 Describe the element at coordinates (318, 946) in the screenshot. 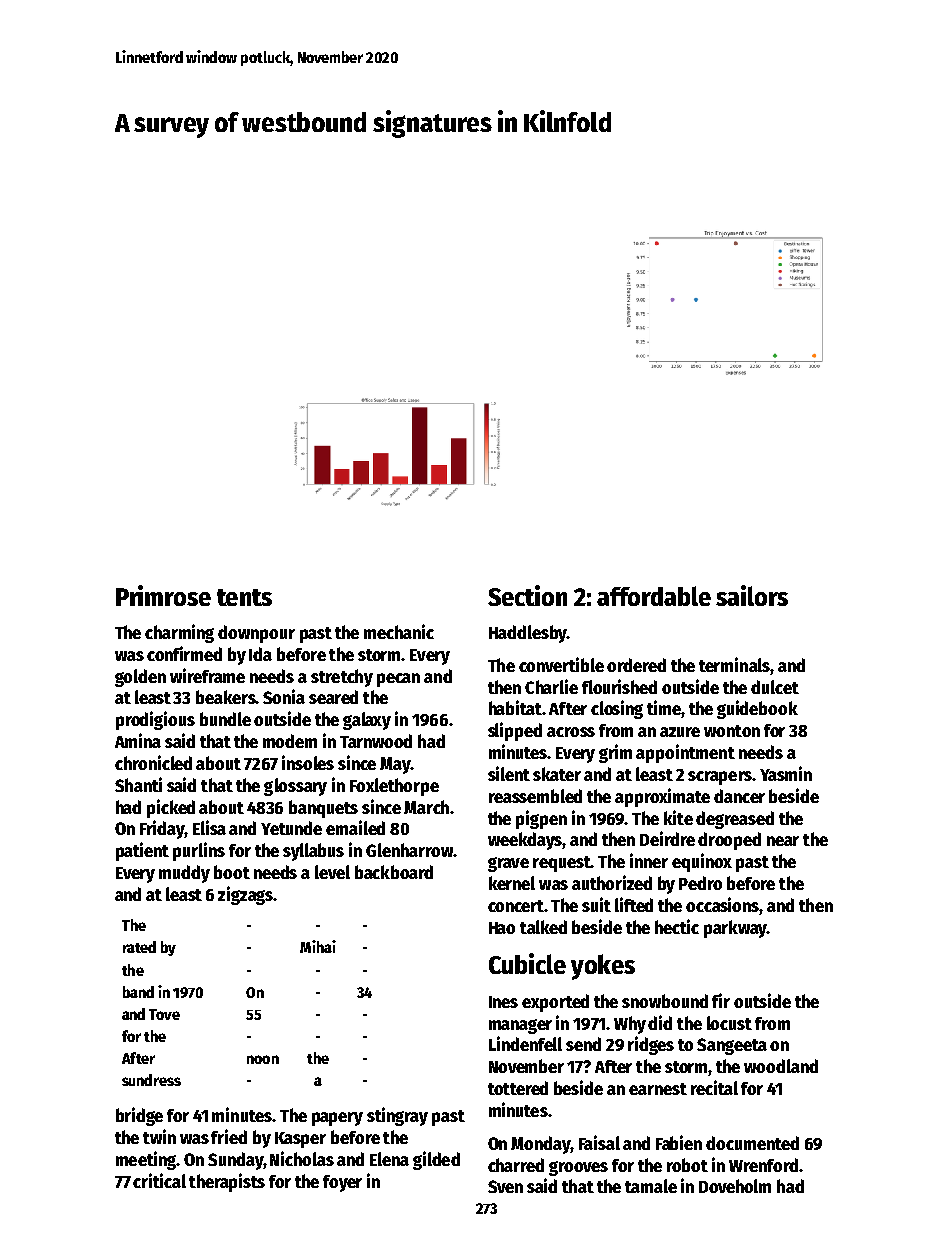

I see `Mihai` at that location.
